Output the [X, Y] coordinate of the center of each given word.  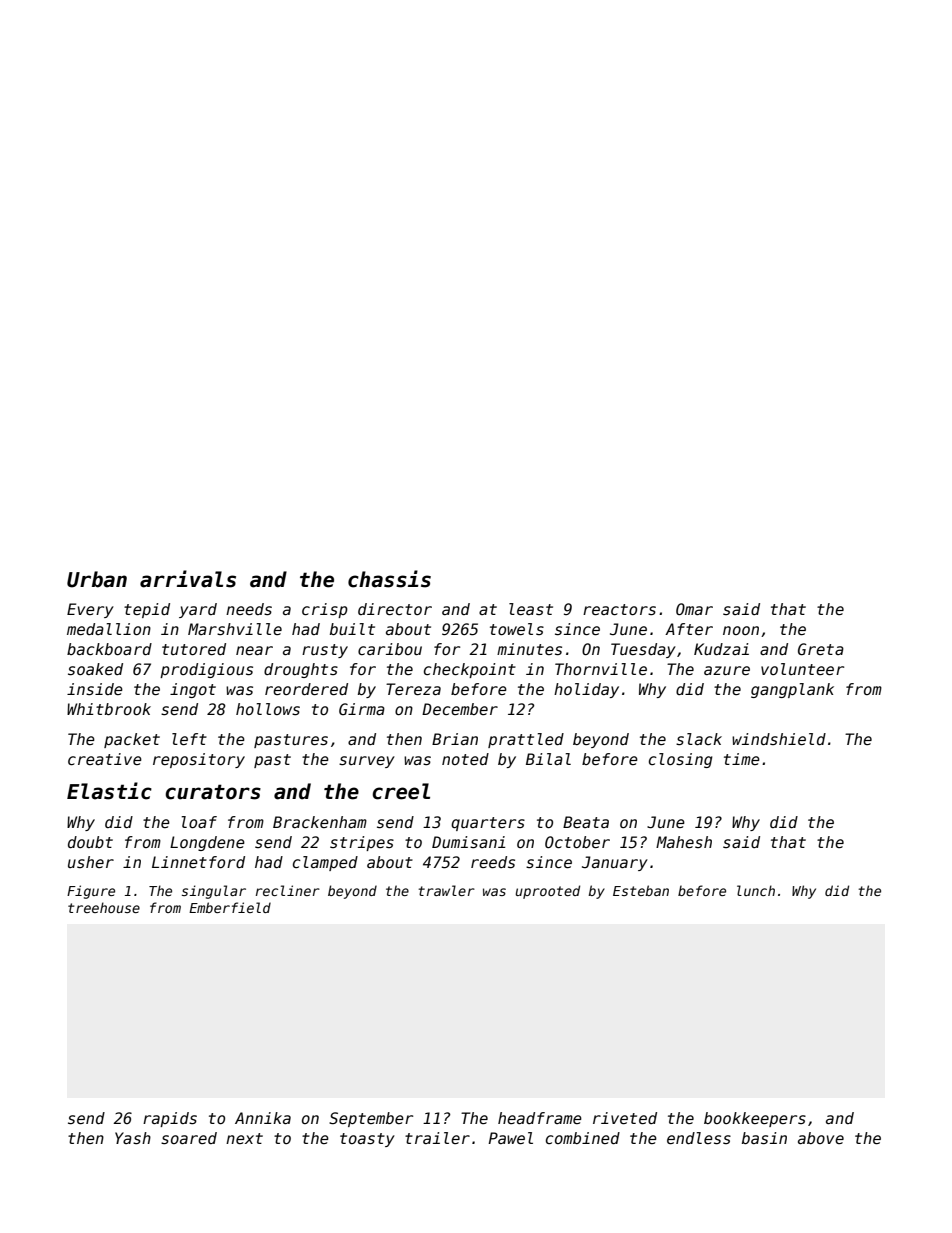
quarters [488, 824]
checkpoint [470, 670]
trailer [437, 1138]
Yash [133, 1138]
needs [249, 609]
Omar [694, 609]
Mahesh [684, 842]
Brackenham [320, 822]
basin [764, 1138]
